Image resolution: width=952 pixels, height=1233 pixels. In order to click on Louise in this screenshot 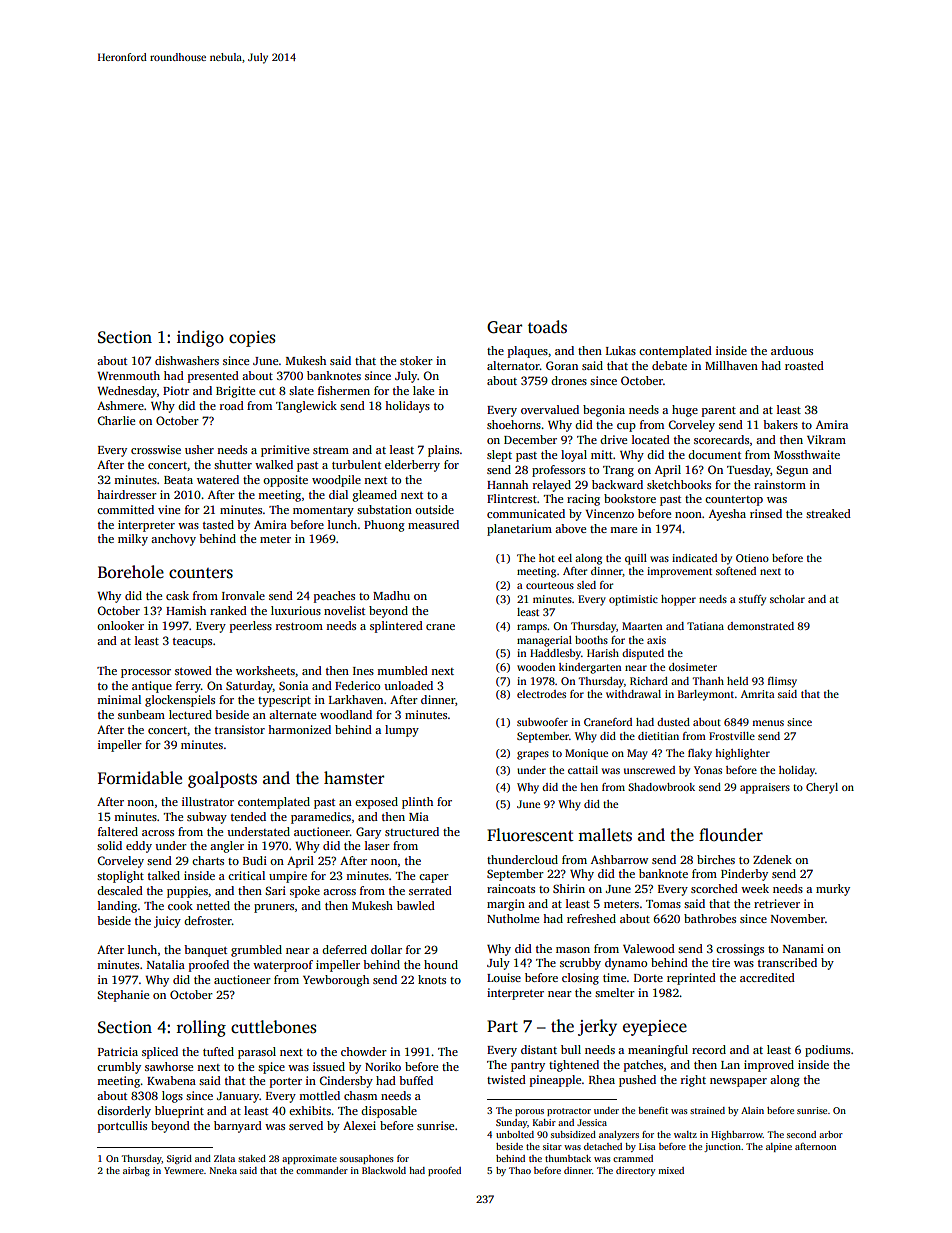, I will do `click(504, 977)`.
